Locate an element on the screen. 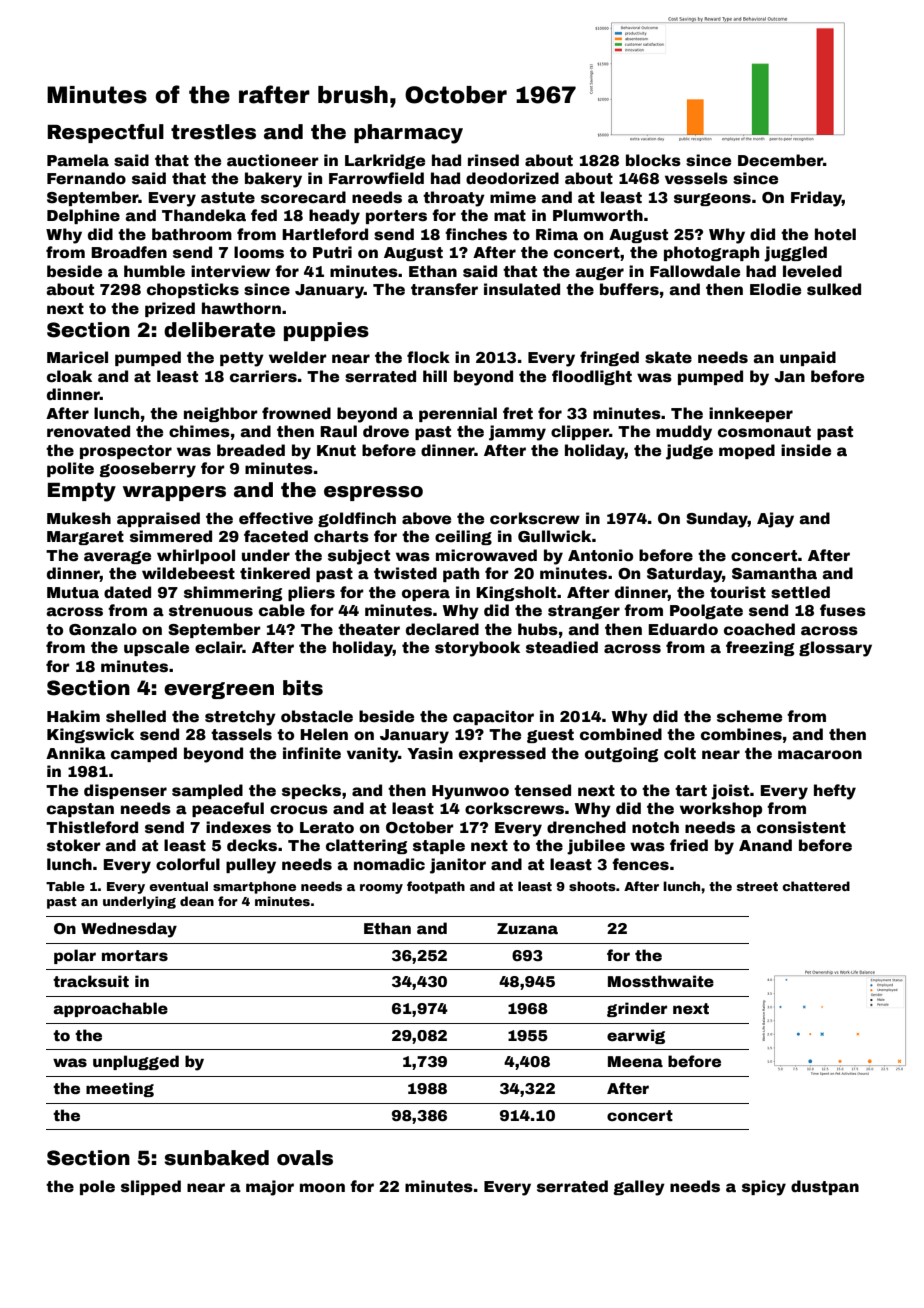  moon is located at coordinates (322, 1188).
